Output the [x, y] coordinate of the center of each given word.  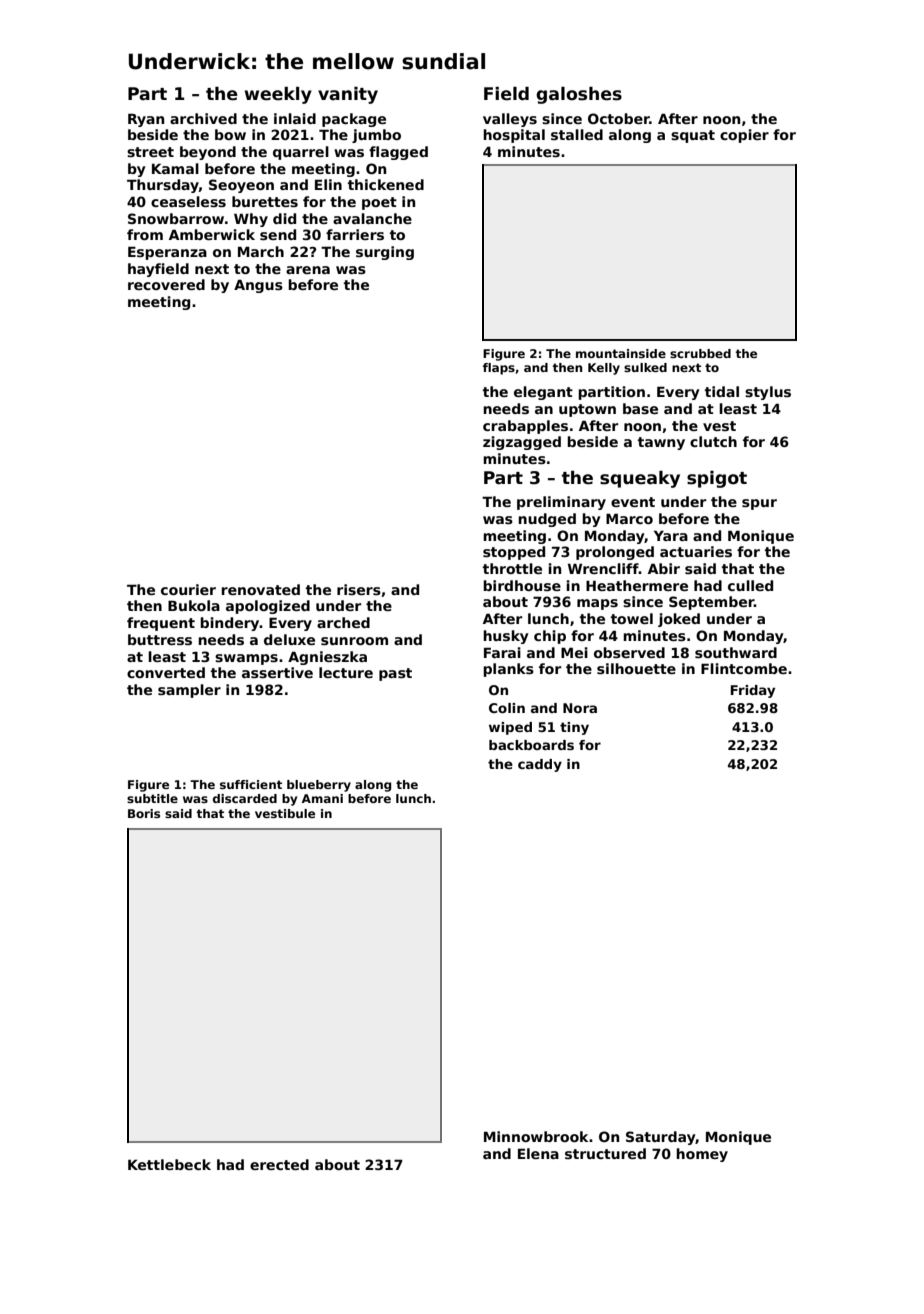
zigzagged [522, 443]
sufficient [251, 784]
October [619, 118]
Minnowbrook [536, 1136]
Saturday [660, 1138]
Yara [671, 535]
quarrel [301, 153]
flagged [398, 153]
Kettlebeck [169, 1164]
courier [188, 589]
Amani [322, 798]
